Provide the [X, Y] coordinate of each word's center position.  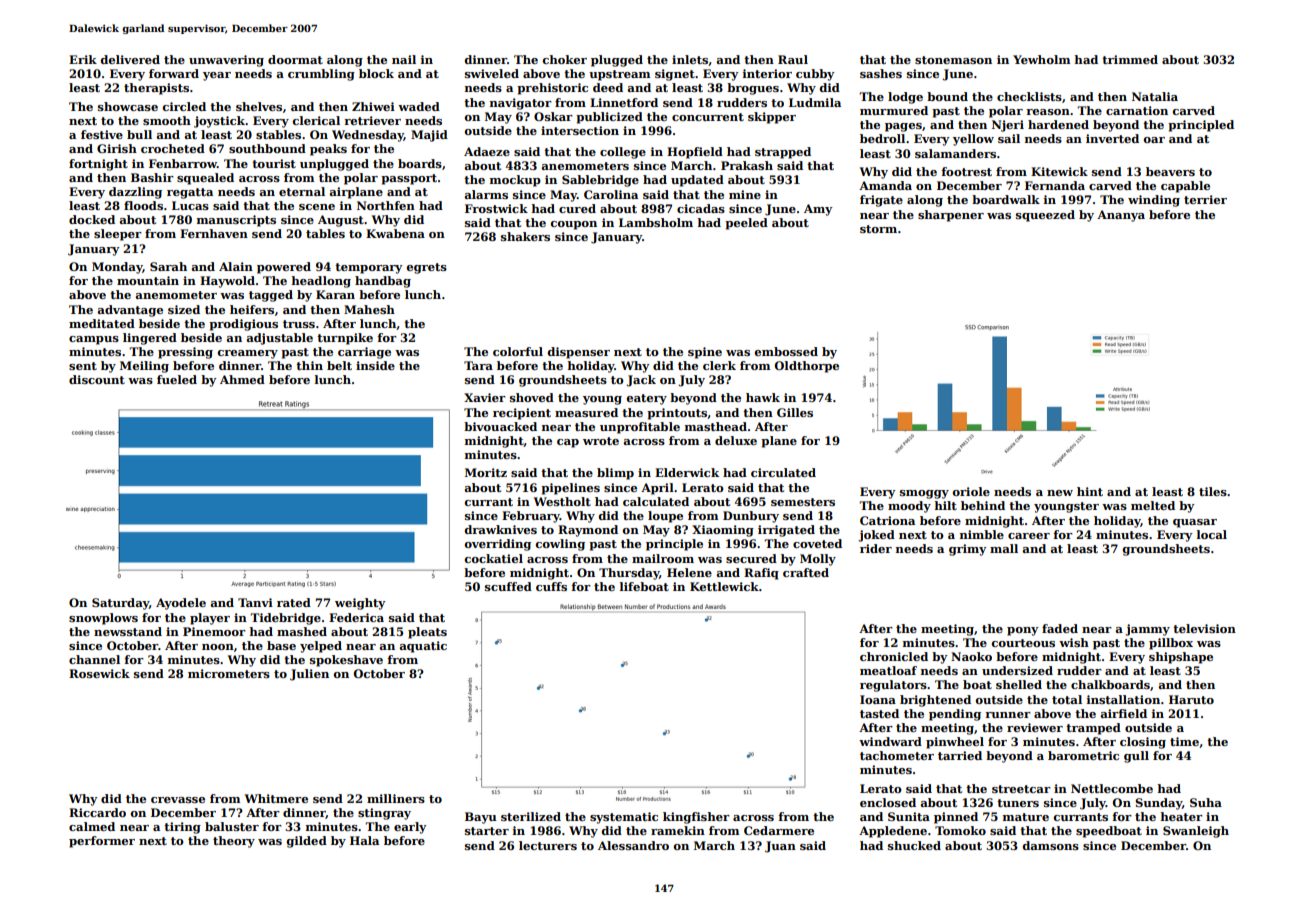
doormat [295, 59]
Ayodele [181, 604]
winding [1154, 201]
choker [565, 59]
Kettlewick [724, 586]
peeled [746, 224]
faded [1060, 628]
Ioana [878, 699]
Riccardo [97, 812]
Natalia [1155, 96]
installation [1123, 699]
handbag [383, 282]
